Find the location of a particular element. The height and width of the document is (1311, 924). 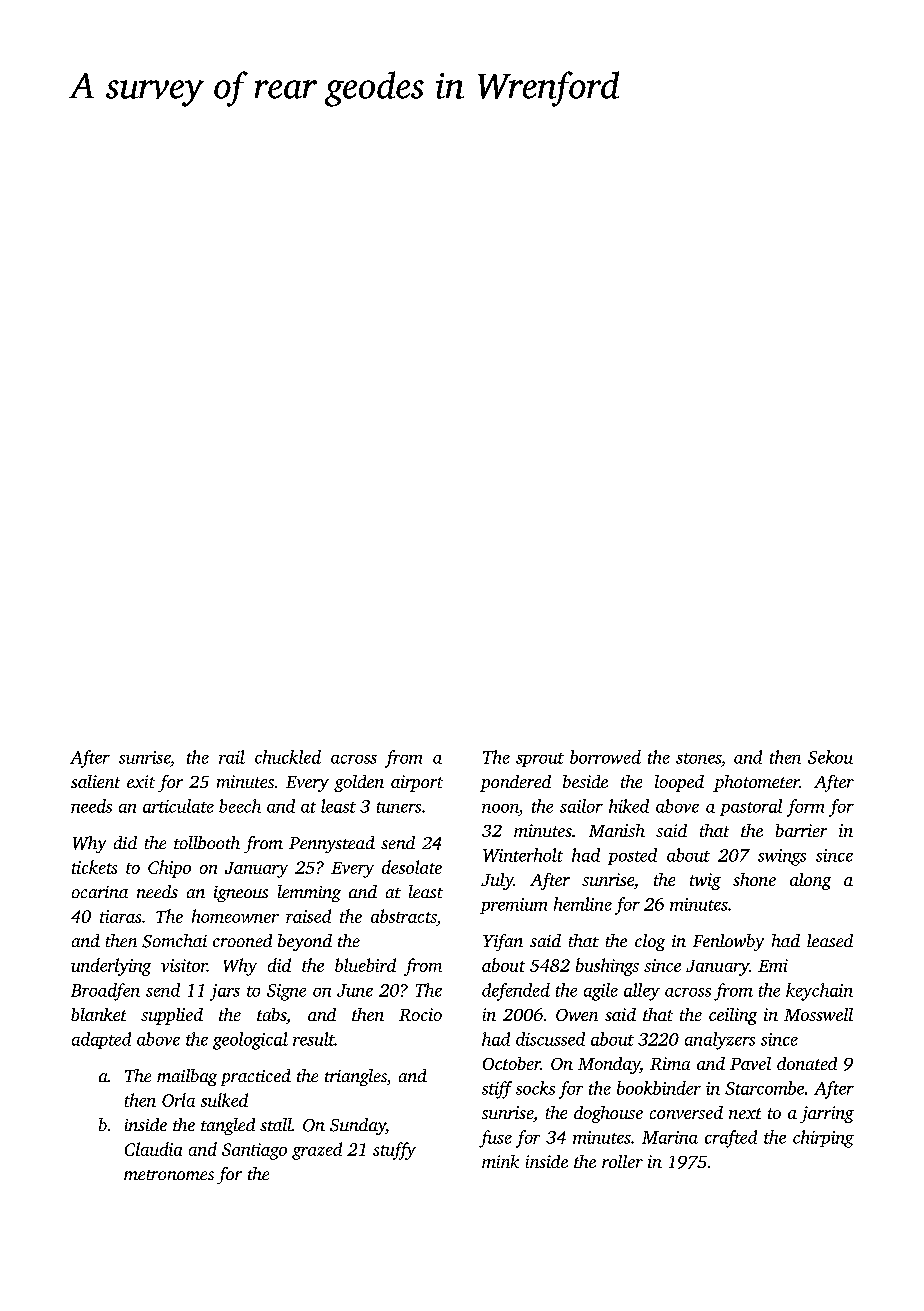

tollbooth is located at coordinates (207, 842).
